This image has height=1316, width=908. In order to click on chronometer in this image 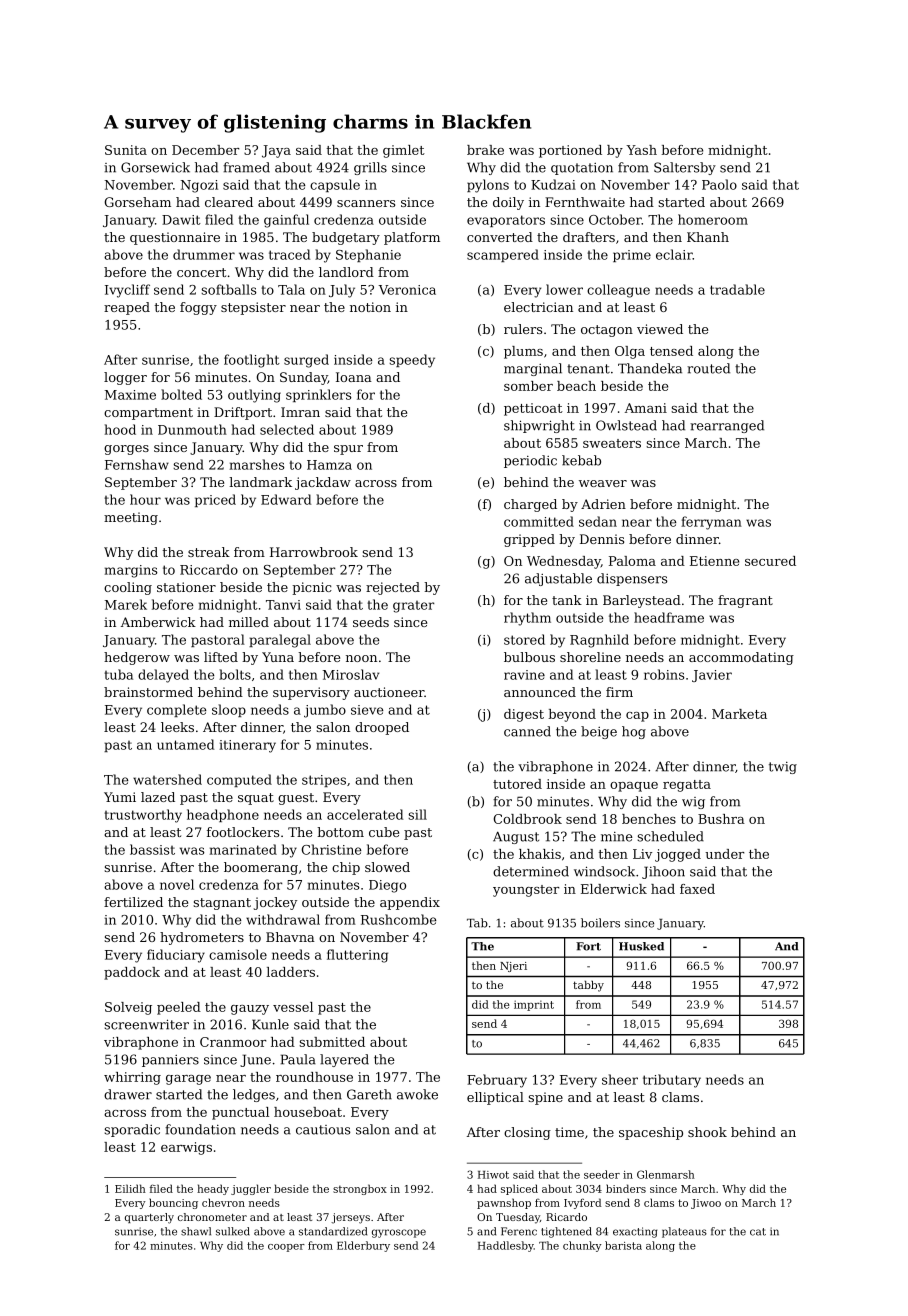, I will do `click(212, 1217)`.
